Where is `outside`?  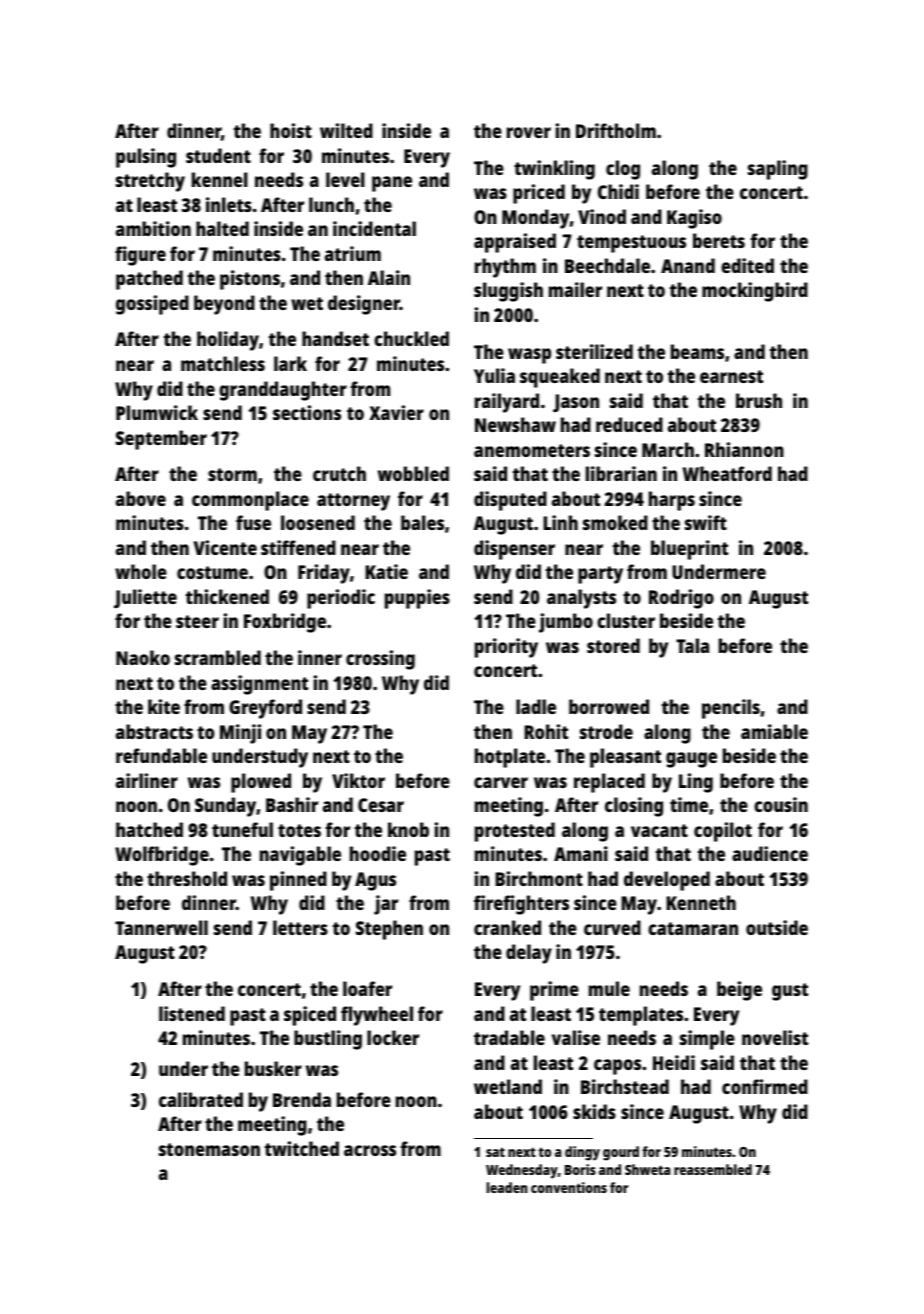 outside is located at coordinates (777, 927).
